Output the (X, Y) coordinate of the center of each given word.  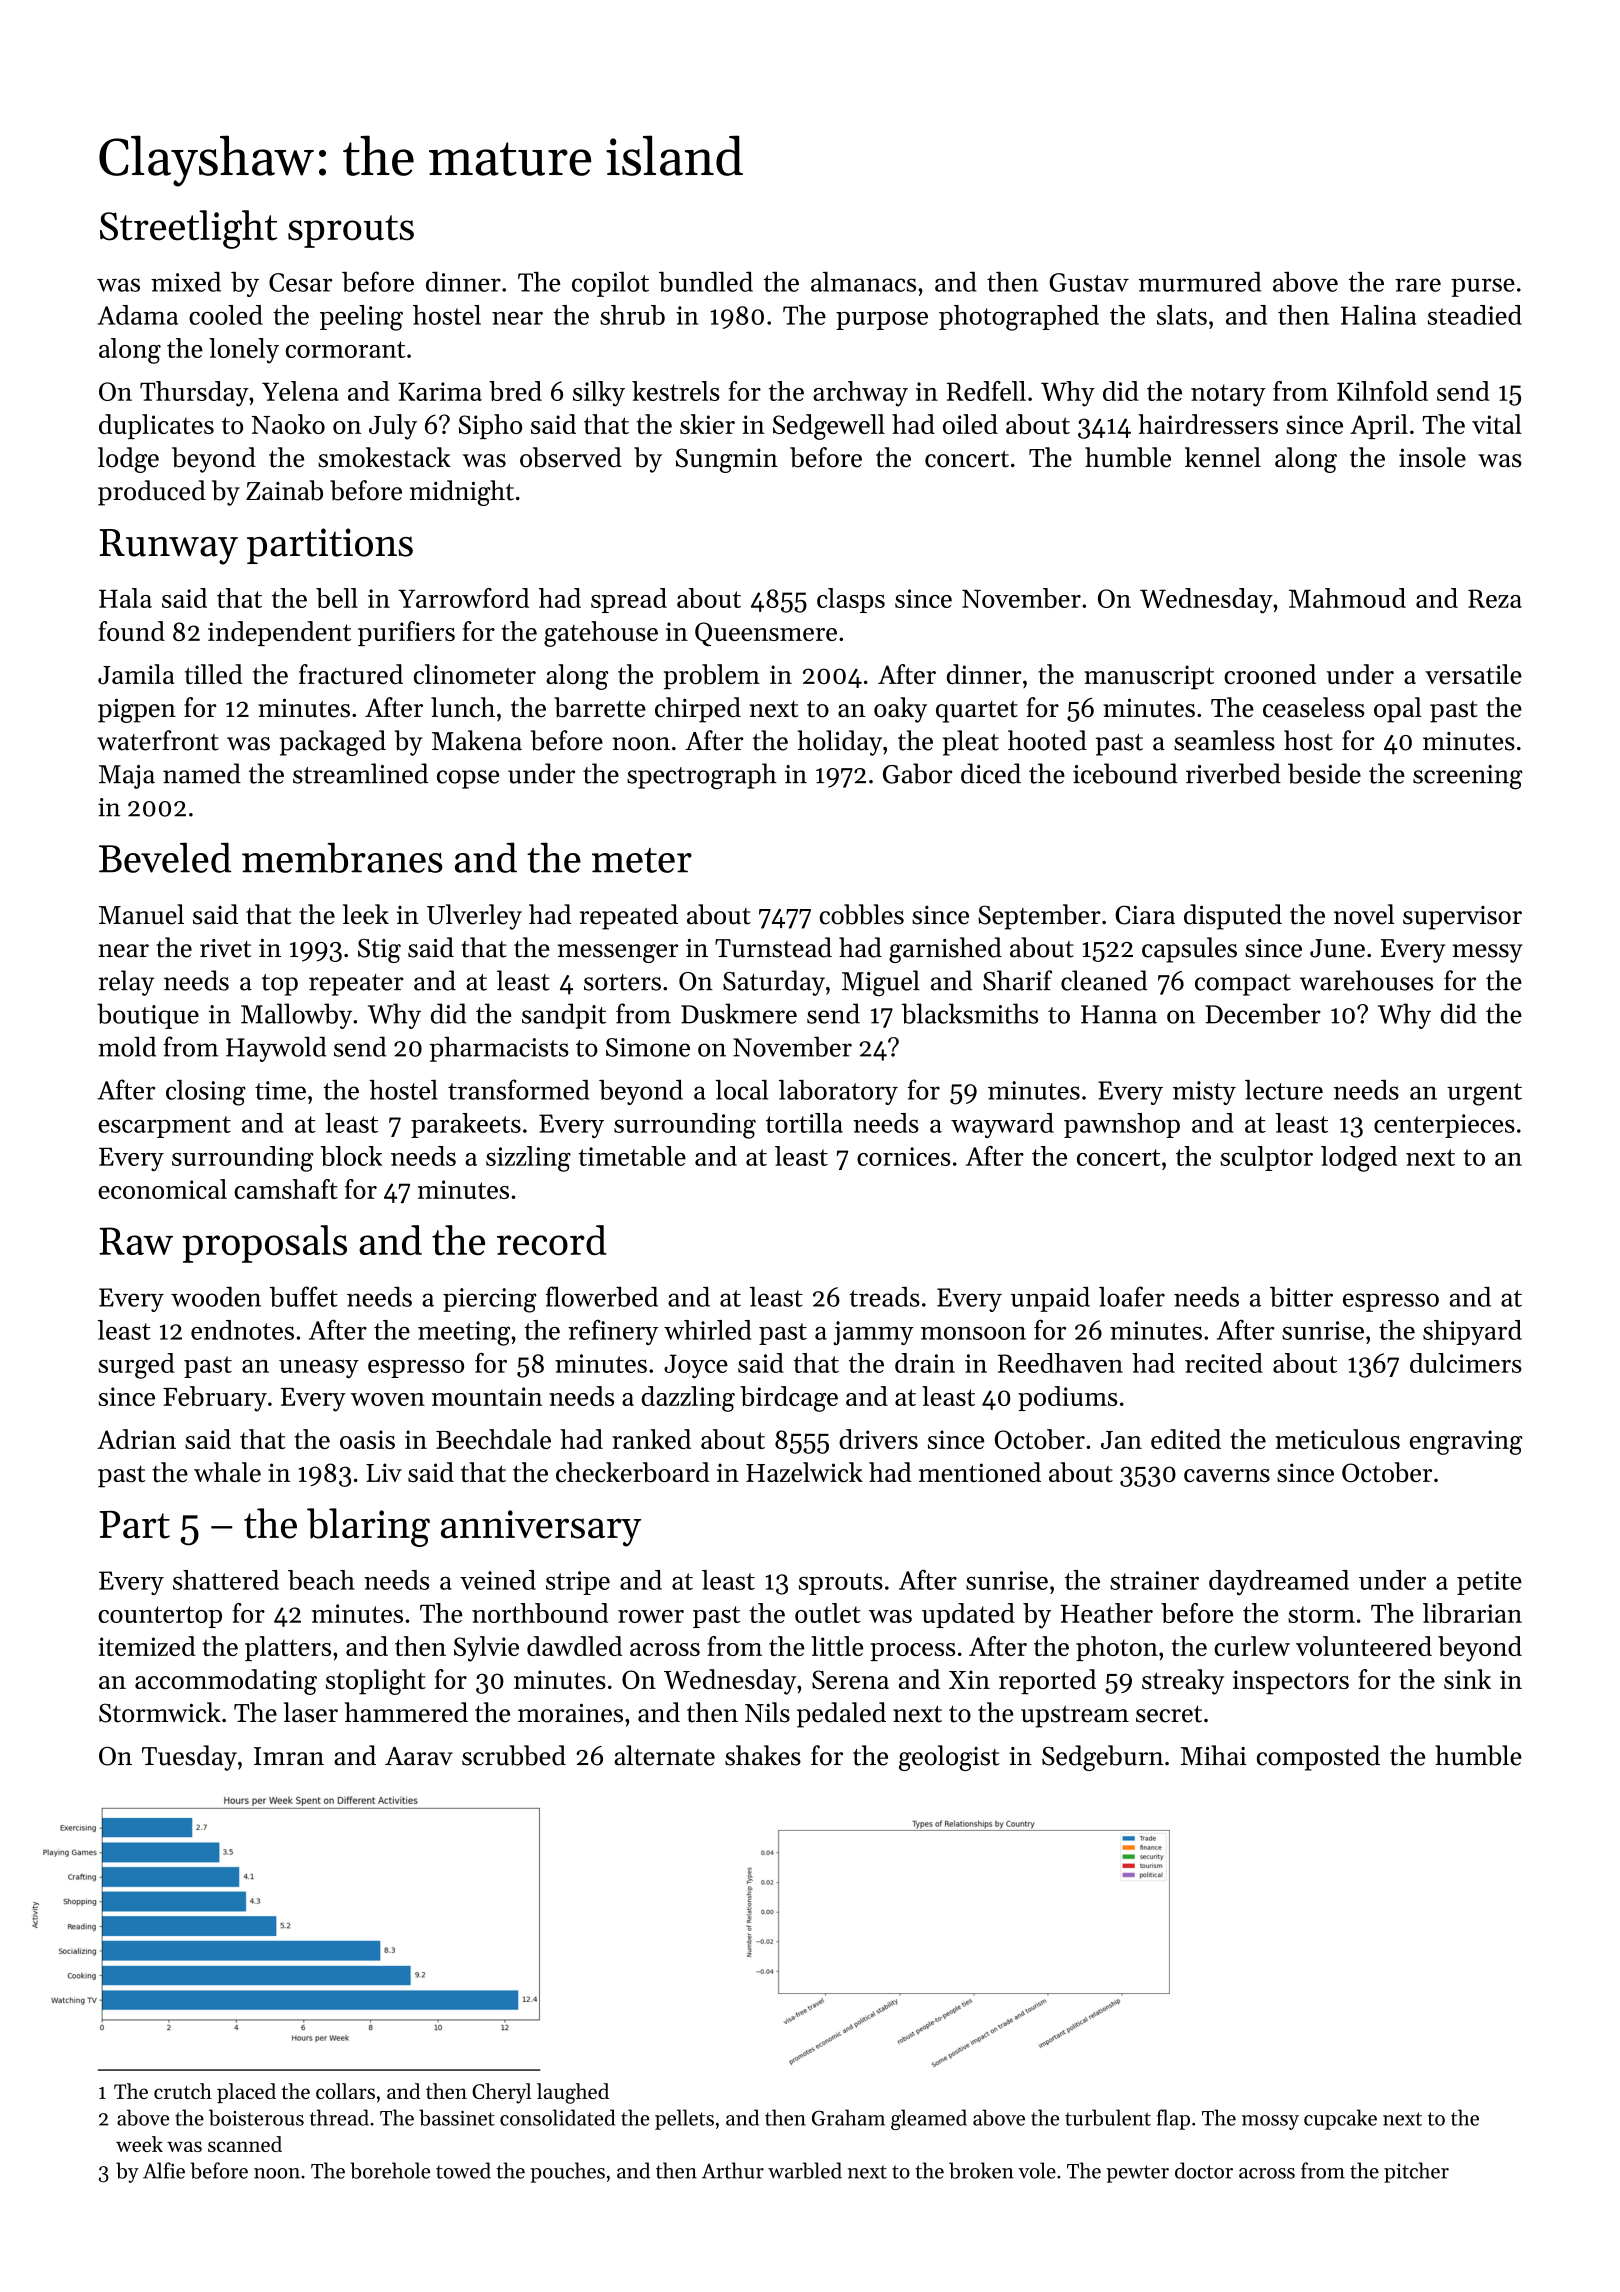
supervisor (1462, 918)
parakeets (466, 1125)
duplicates (156, 426)
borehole (390, 2170)
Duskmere (739, 1013)
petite (1489, 1583)
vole (1037, 2170)
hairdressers (1208, 424)
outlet (828, 1613)
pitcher (1416, 2172)
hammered (406, 1712)
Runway (169, 547)
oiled (970, 424)
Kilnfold (1382, 391)
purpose (882, 320)
